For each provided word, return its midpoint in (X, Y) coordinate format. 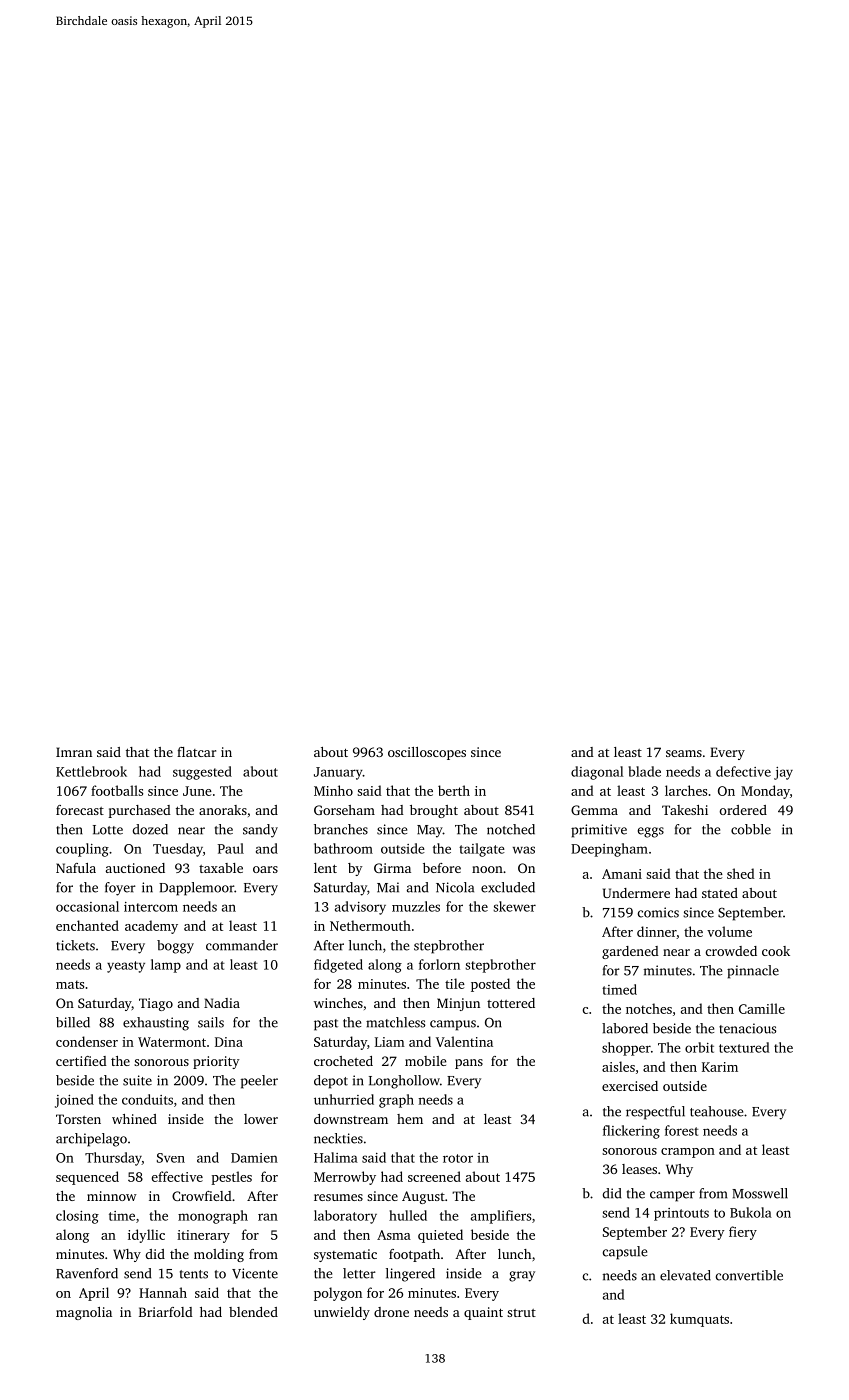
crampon (688, 1153)
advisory (360, 908)
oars (265, 869)
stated (720, 893)
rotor (458, 1158)
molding (219, 1255)
